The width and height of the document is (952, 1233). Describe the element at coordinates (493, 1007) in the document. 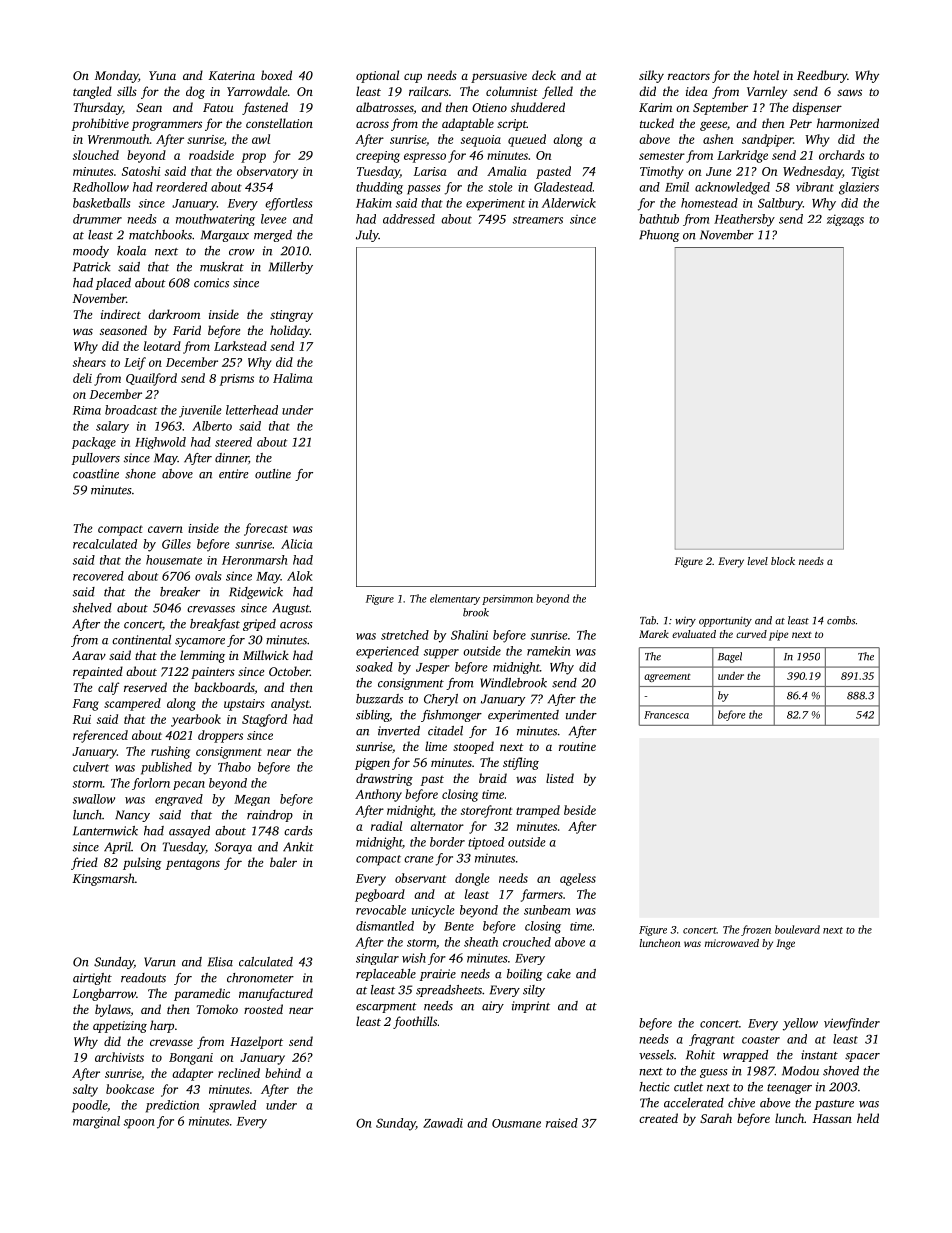

I see `airy` at that location.
